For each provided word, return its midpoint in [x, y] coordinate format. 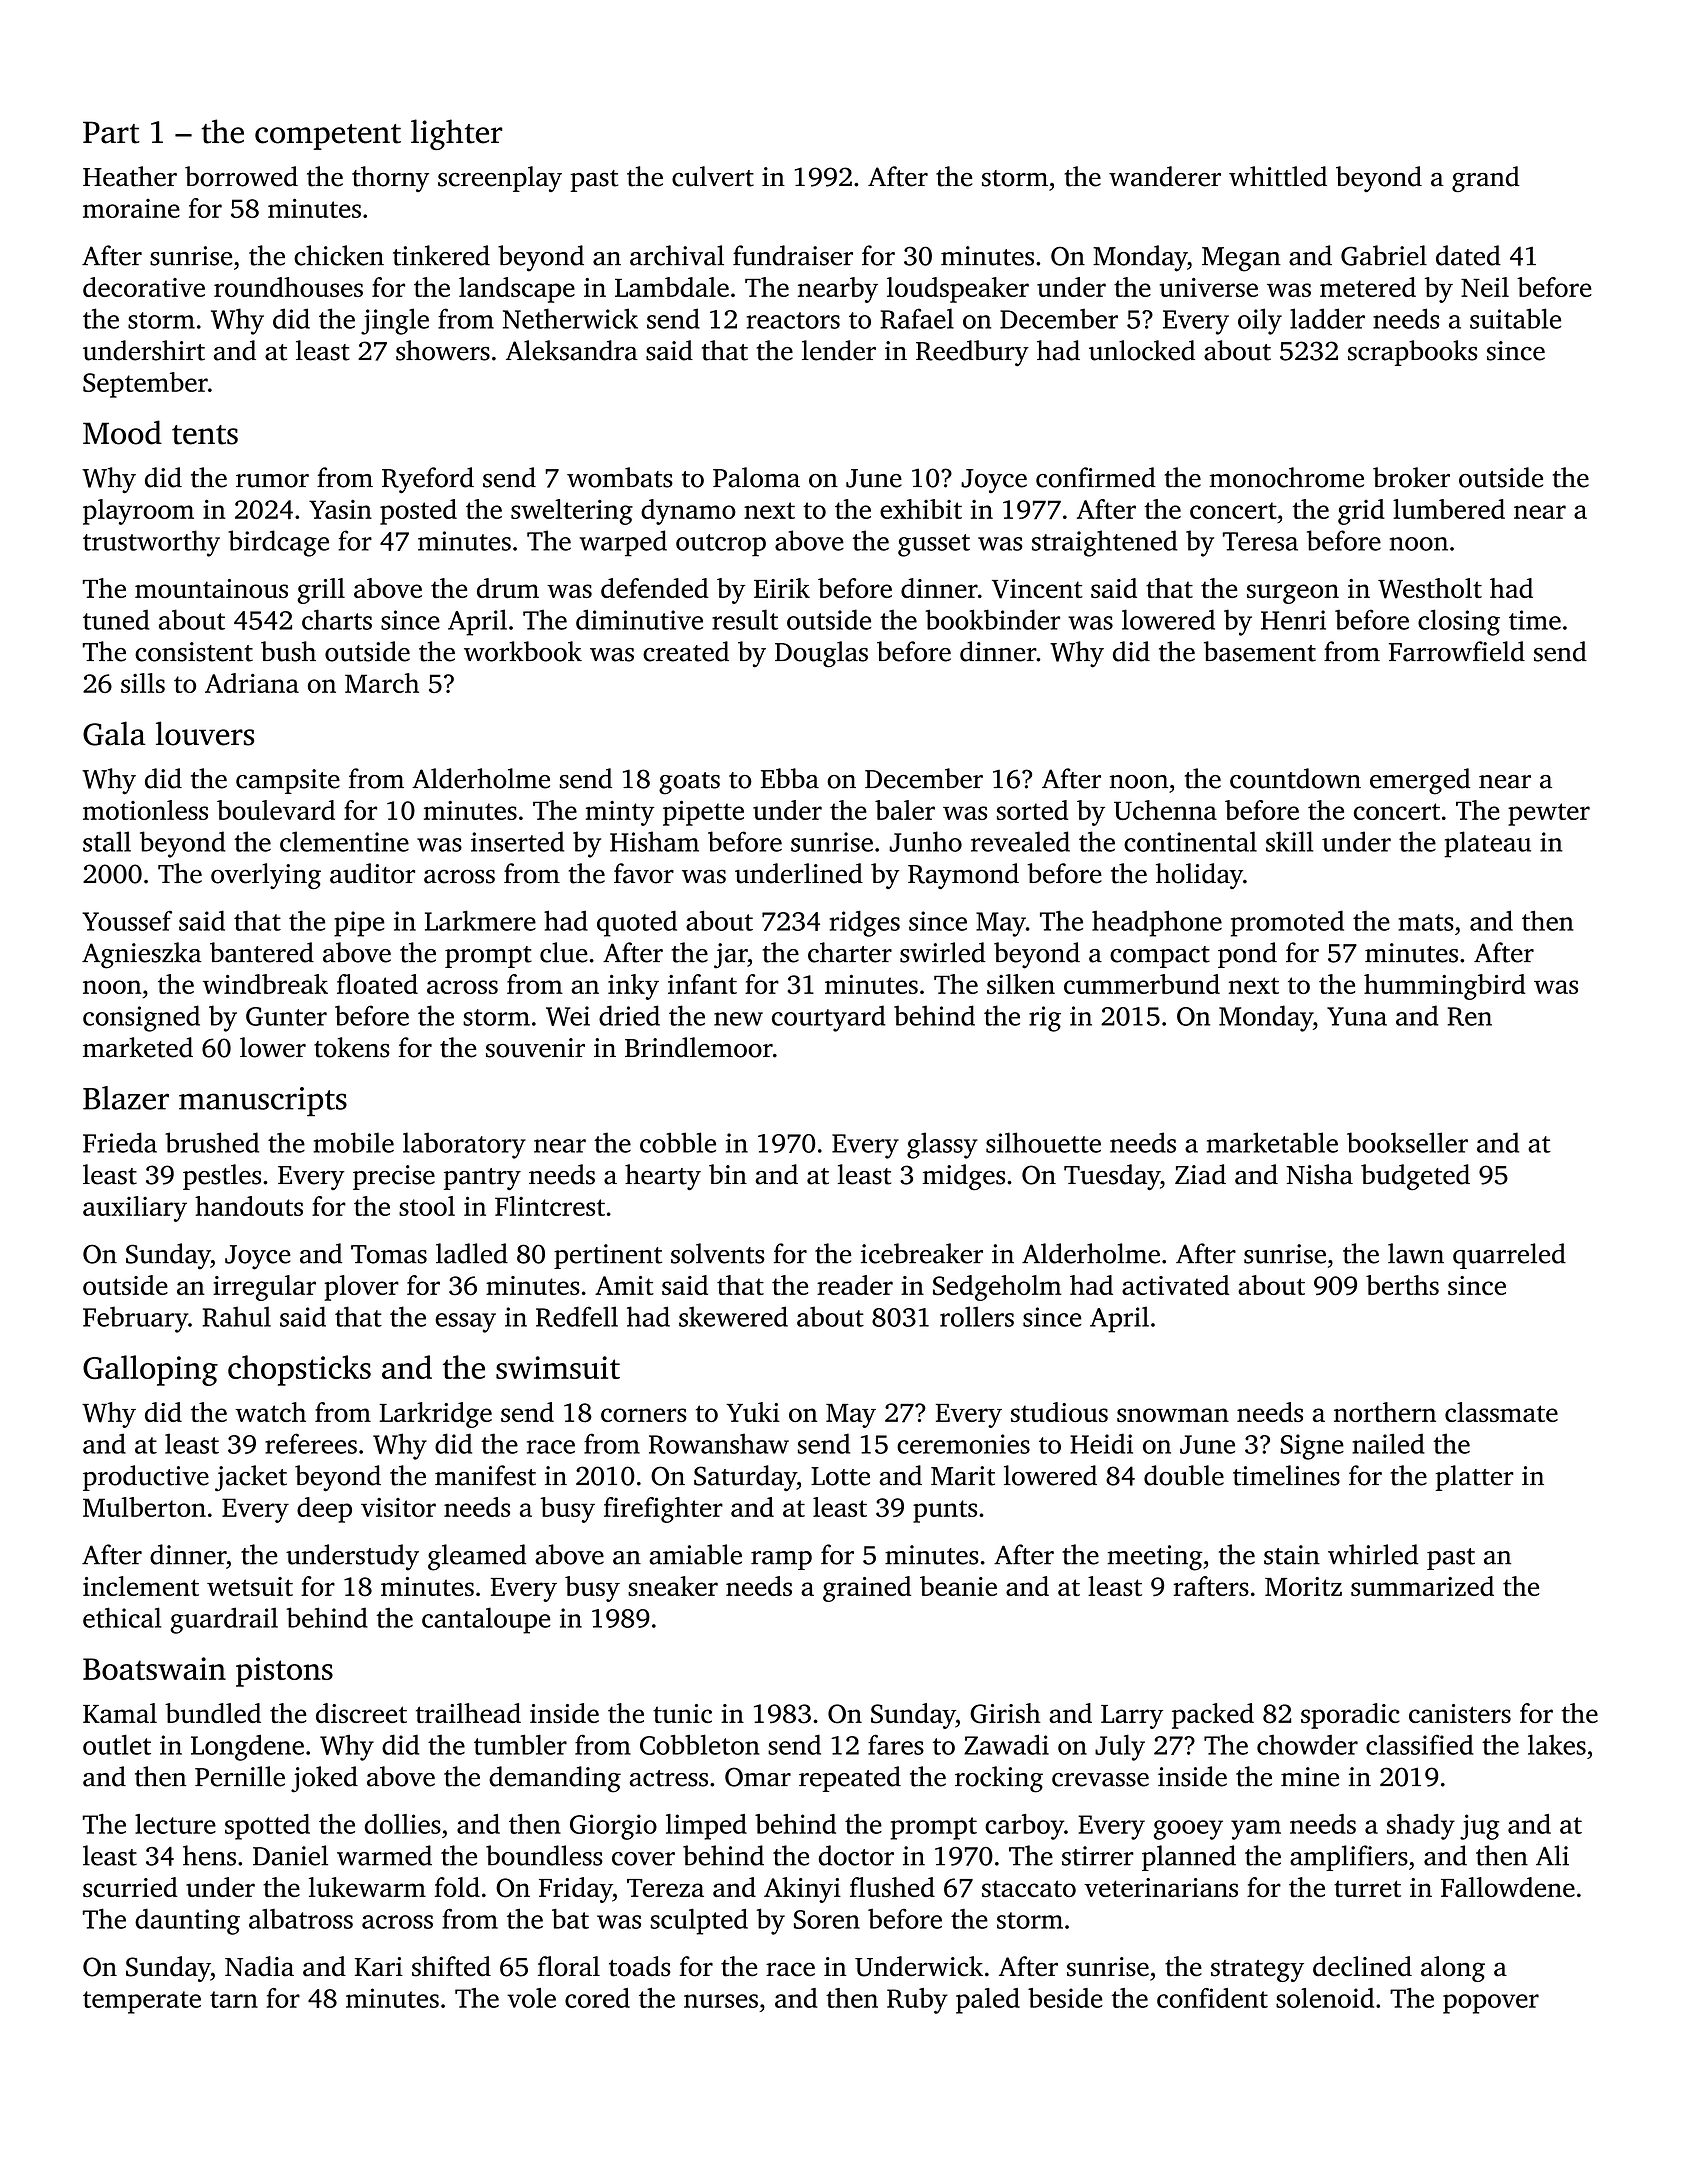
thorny [390, 179]
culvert [713, 176]
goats [689, 783]
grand [1486, 179]
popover [1491, 2004]
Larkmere [480, 920]
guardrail [224, 1620]
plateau [1487, 844]
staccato [1029, 1888]
